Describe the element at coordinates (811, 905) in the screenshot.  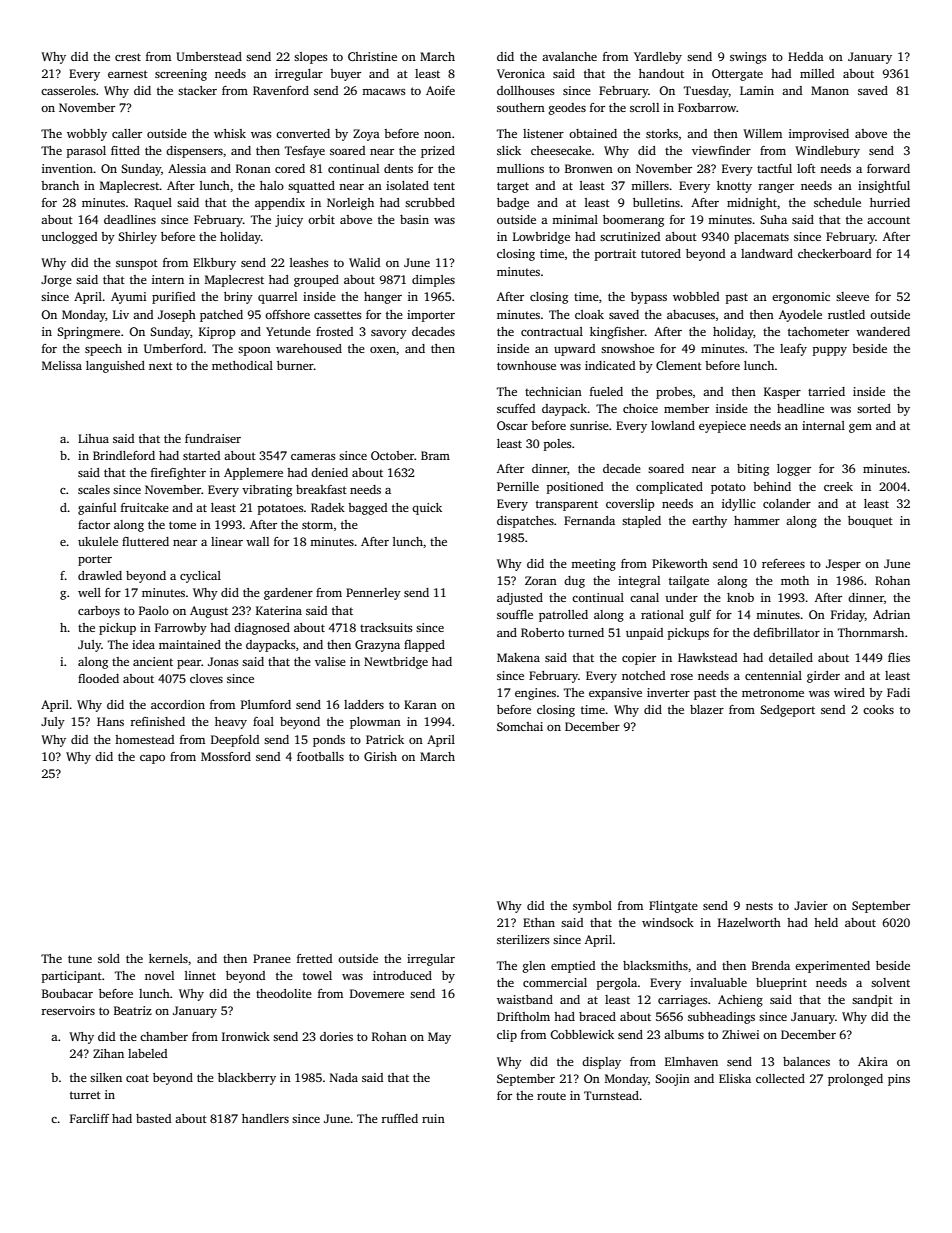
I see `Javier` at that location.
